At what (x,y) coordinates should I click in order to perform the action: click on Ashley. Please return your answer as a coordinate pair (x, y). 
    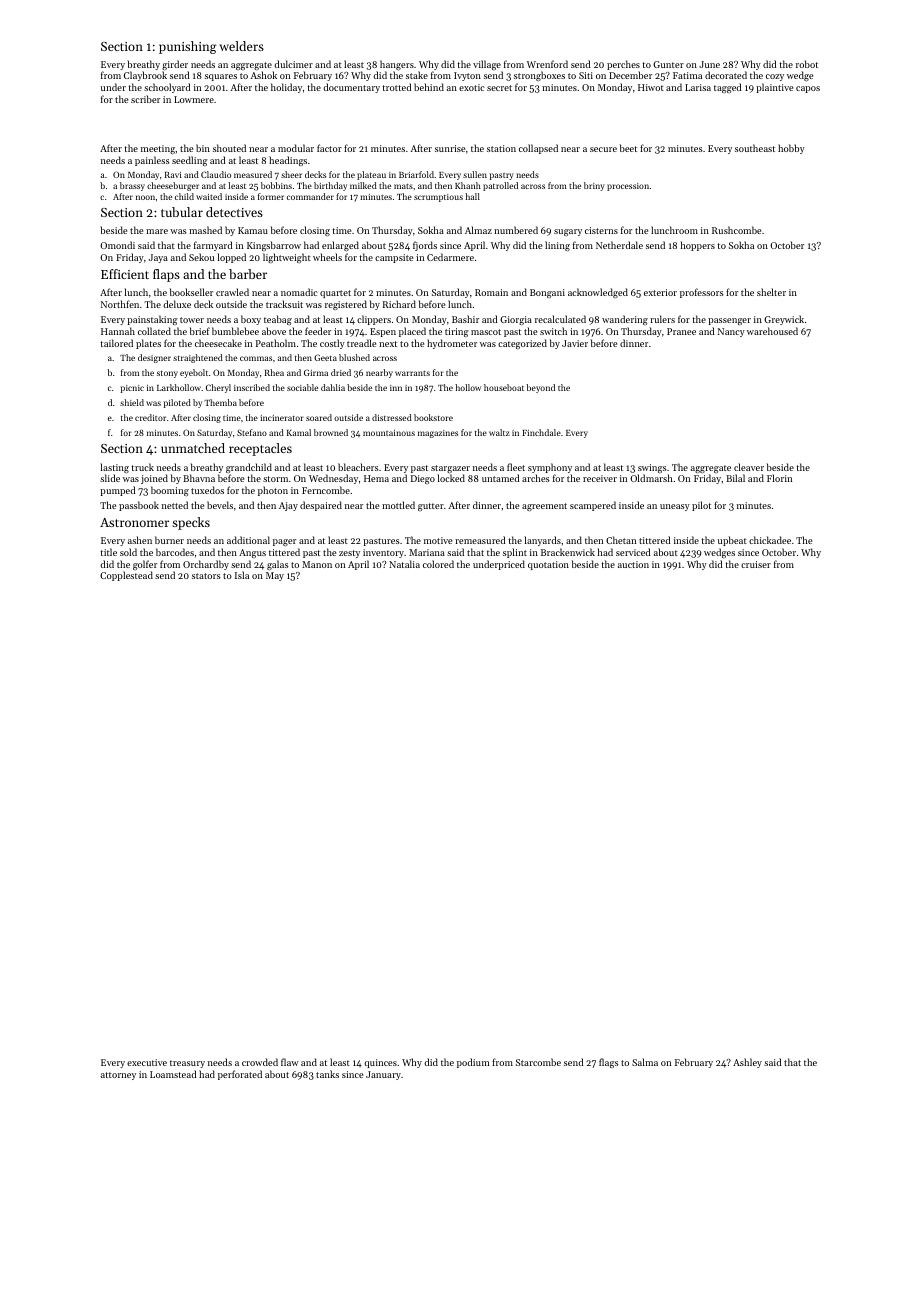
    Looking at the image, I should click on (747, 1063).
